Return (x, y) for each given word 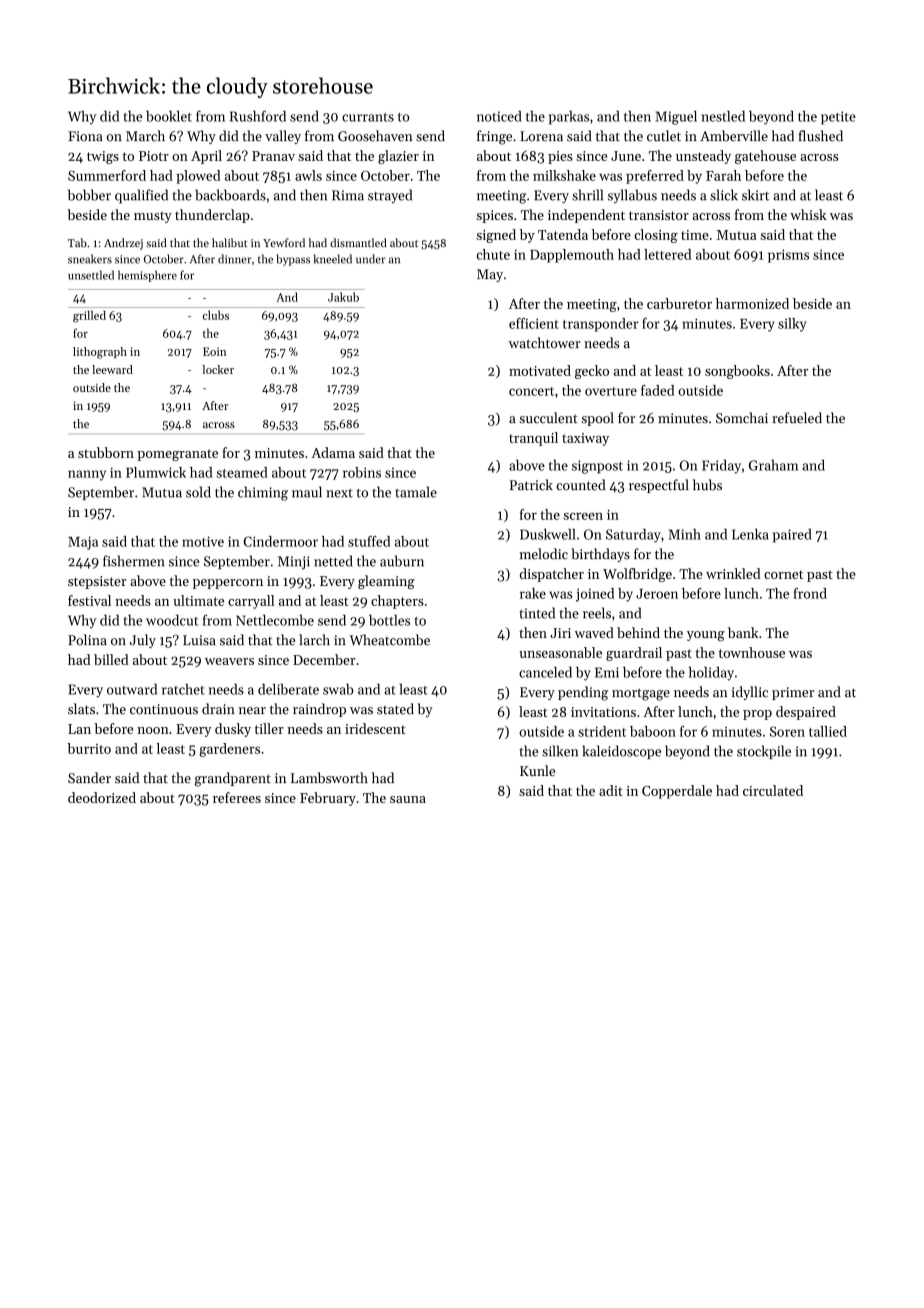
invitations (603, 712)
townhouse (752, 652)
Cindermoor (280, 541)
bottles (389, 620)
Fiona (85, 136)
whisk (808, 214)
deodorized (102, 797)
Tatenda (563, 234)
